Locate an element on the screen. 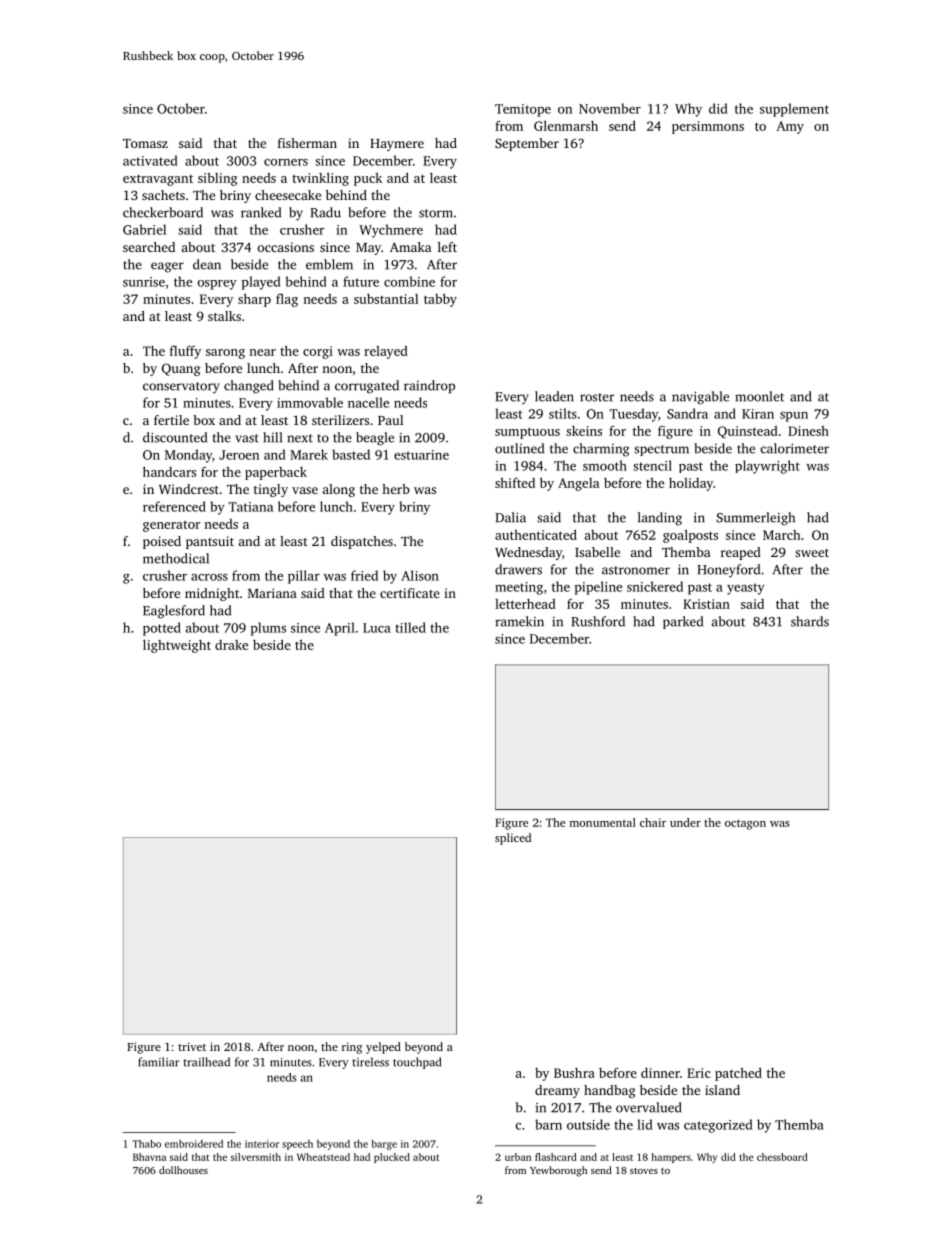 The image size is (952, 1233). octagon is located at coordinates (745, 824).
